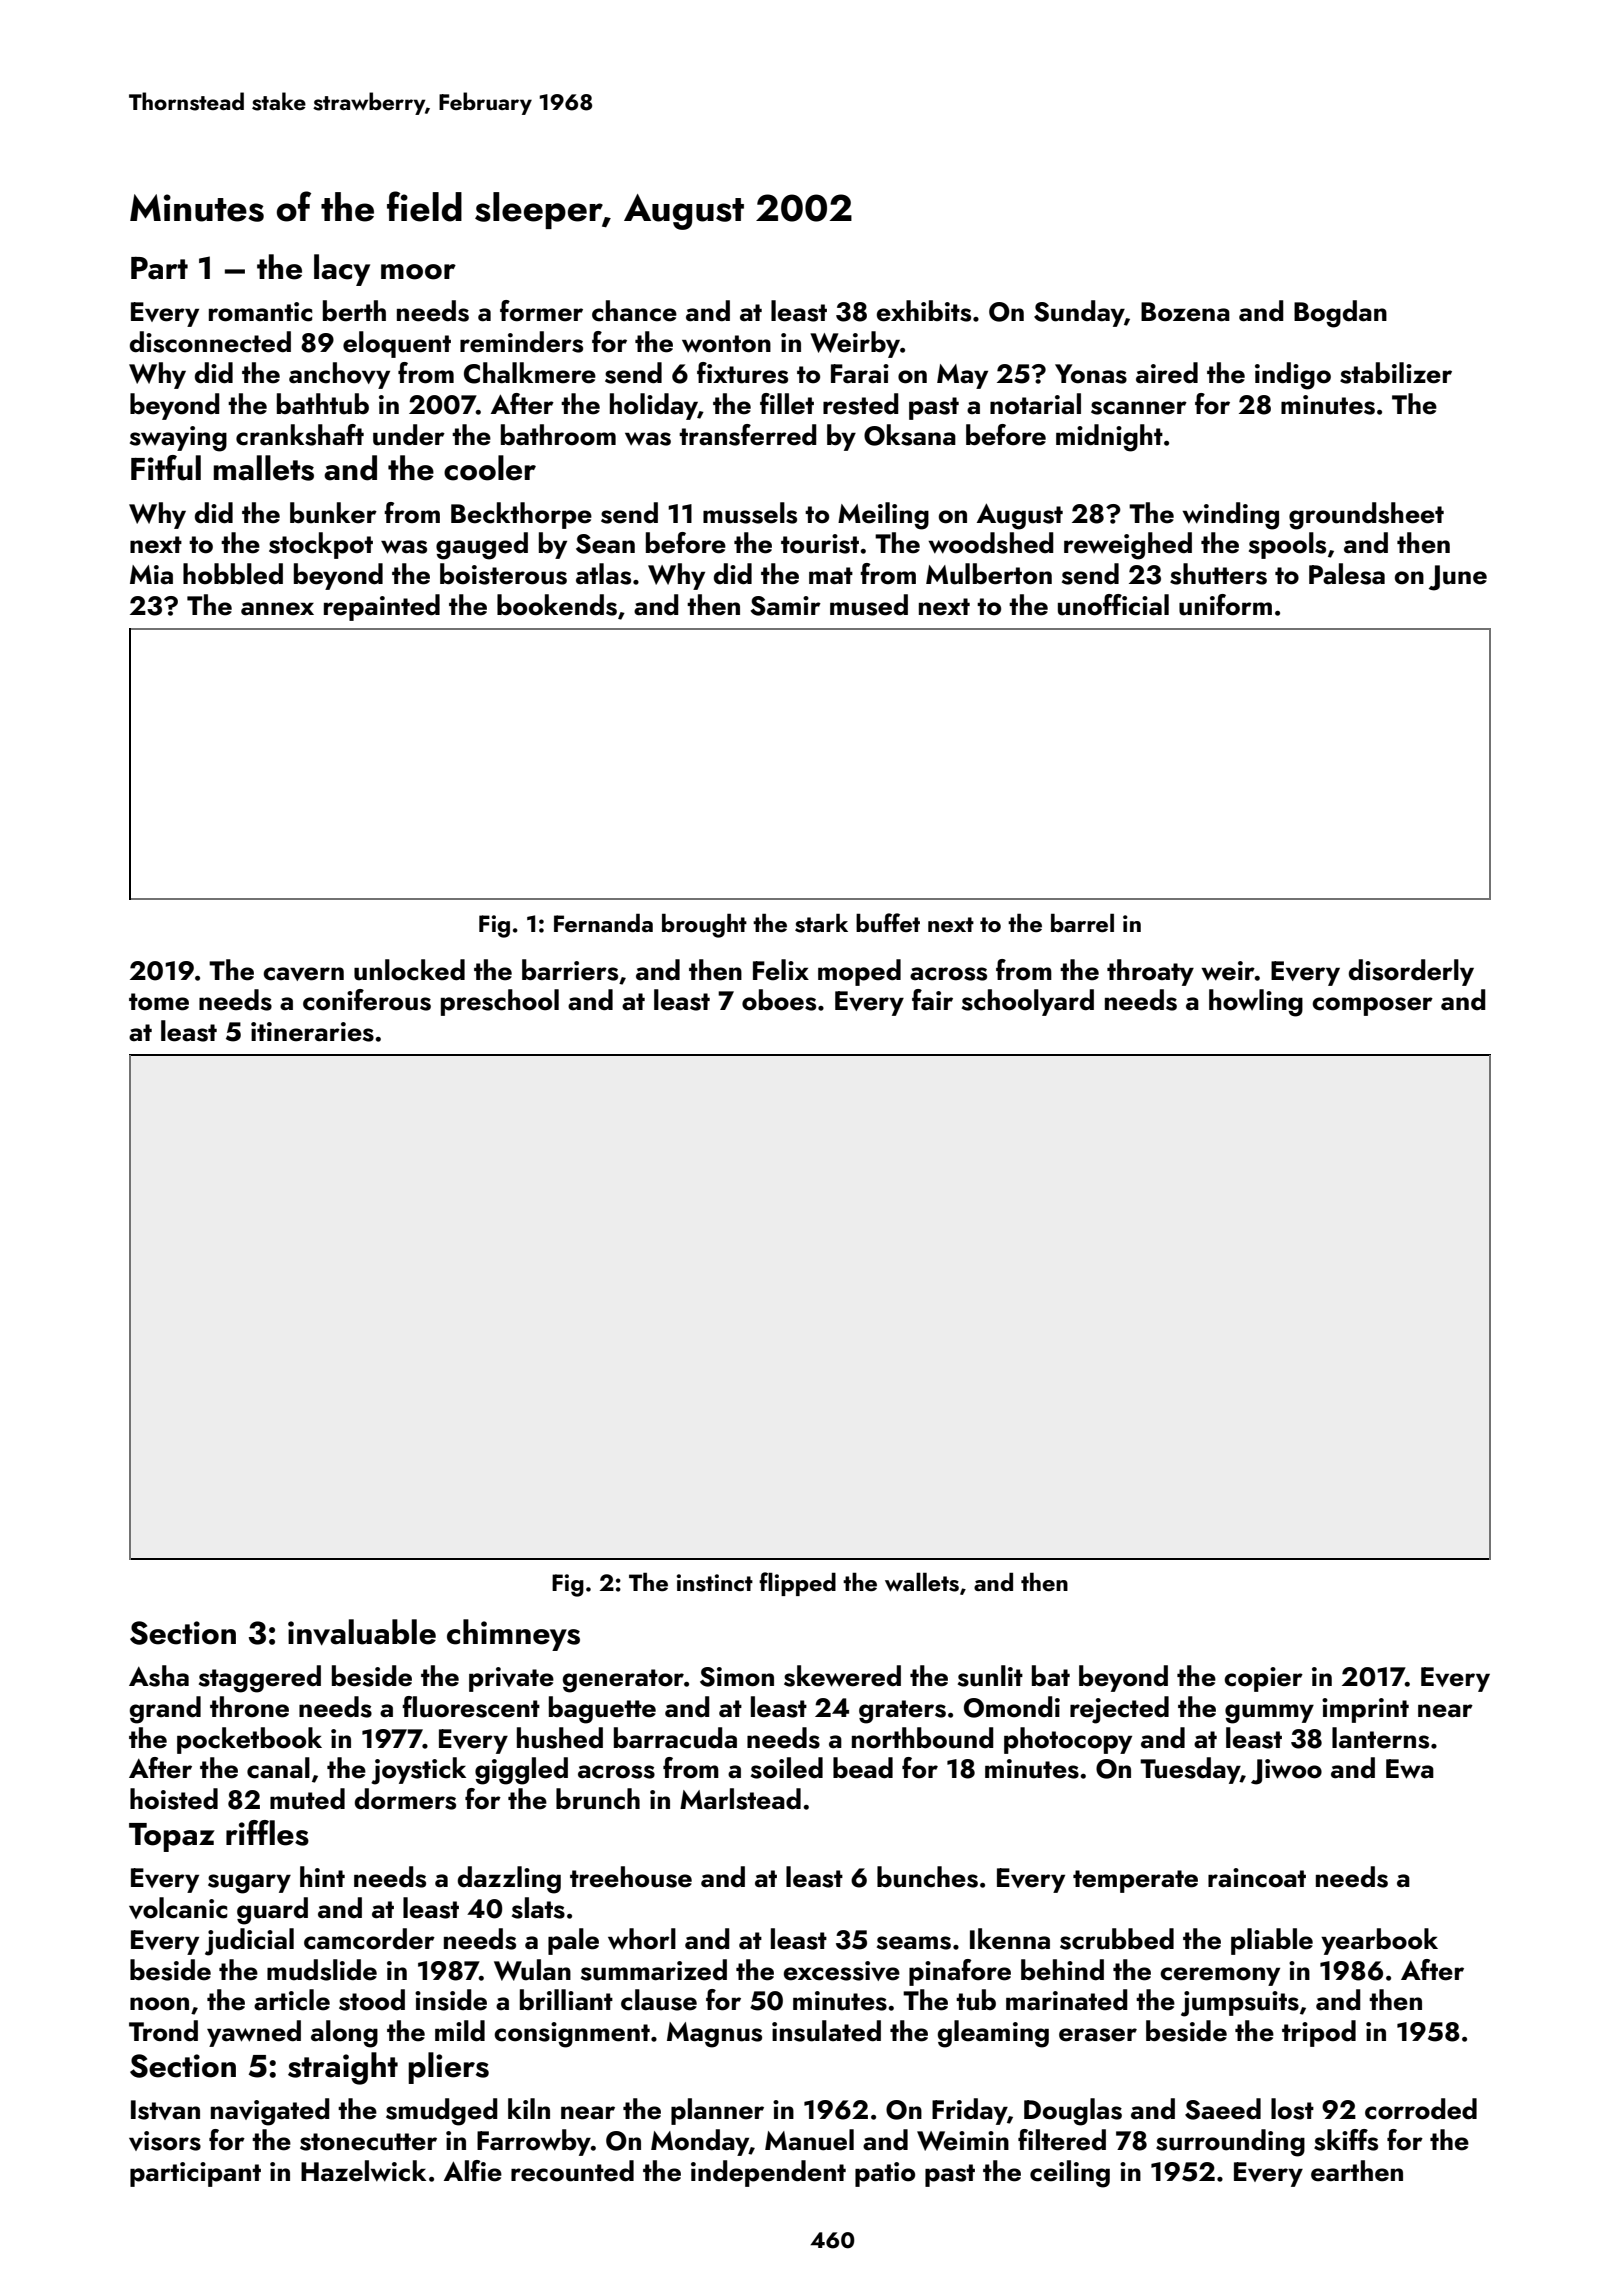 This image has height=2292, width=1620. I want to click on exhibits, so click(924, 311).
